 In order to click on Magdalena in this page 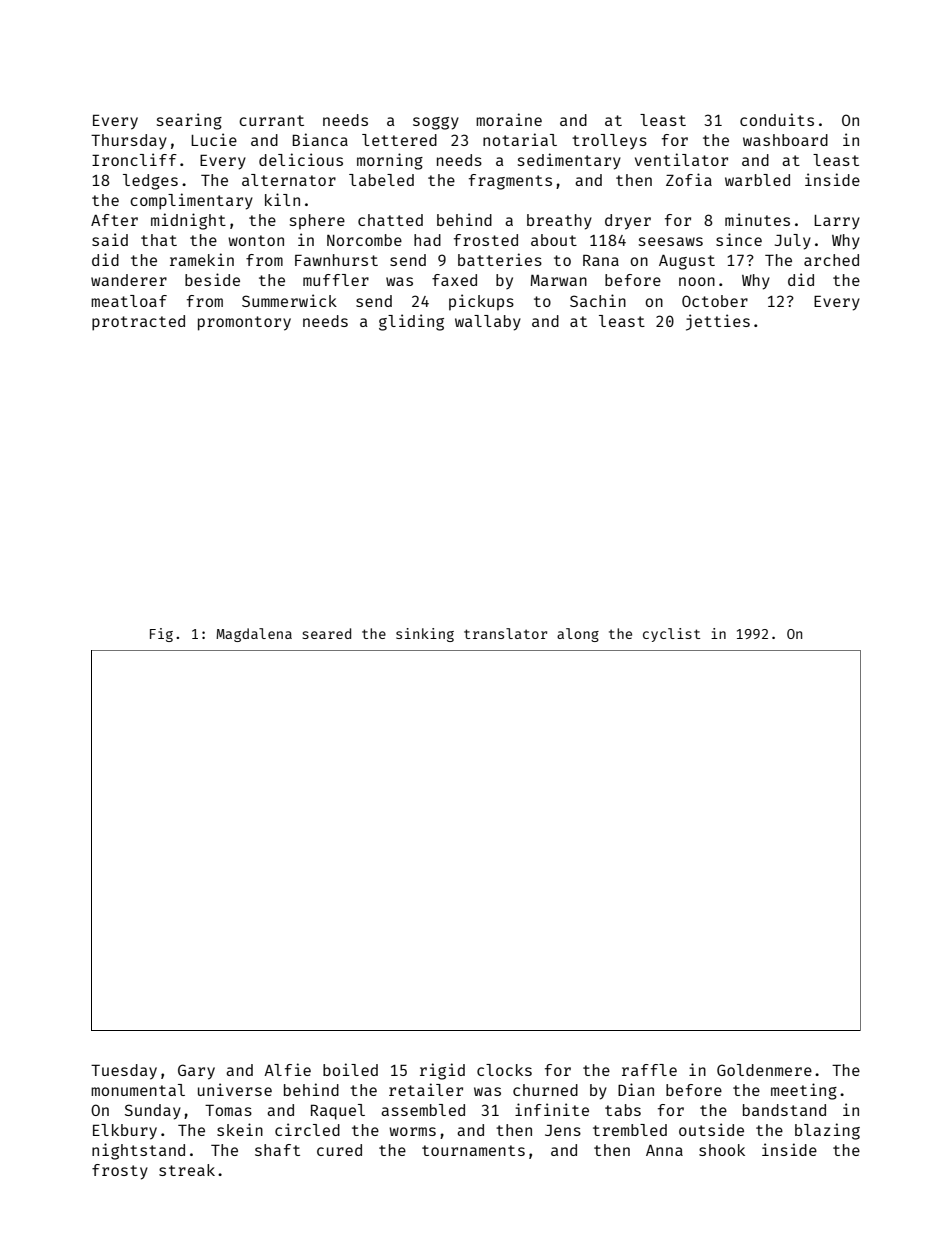, I will do `click(254, 635)`.
